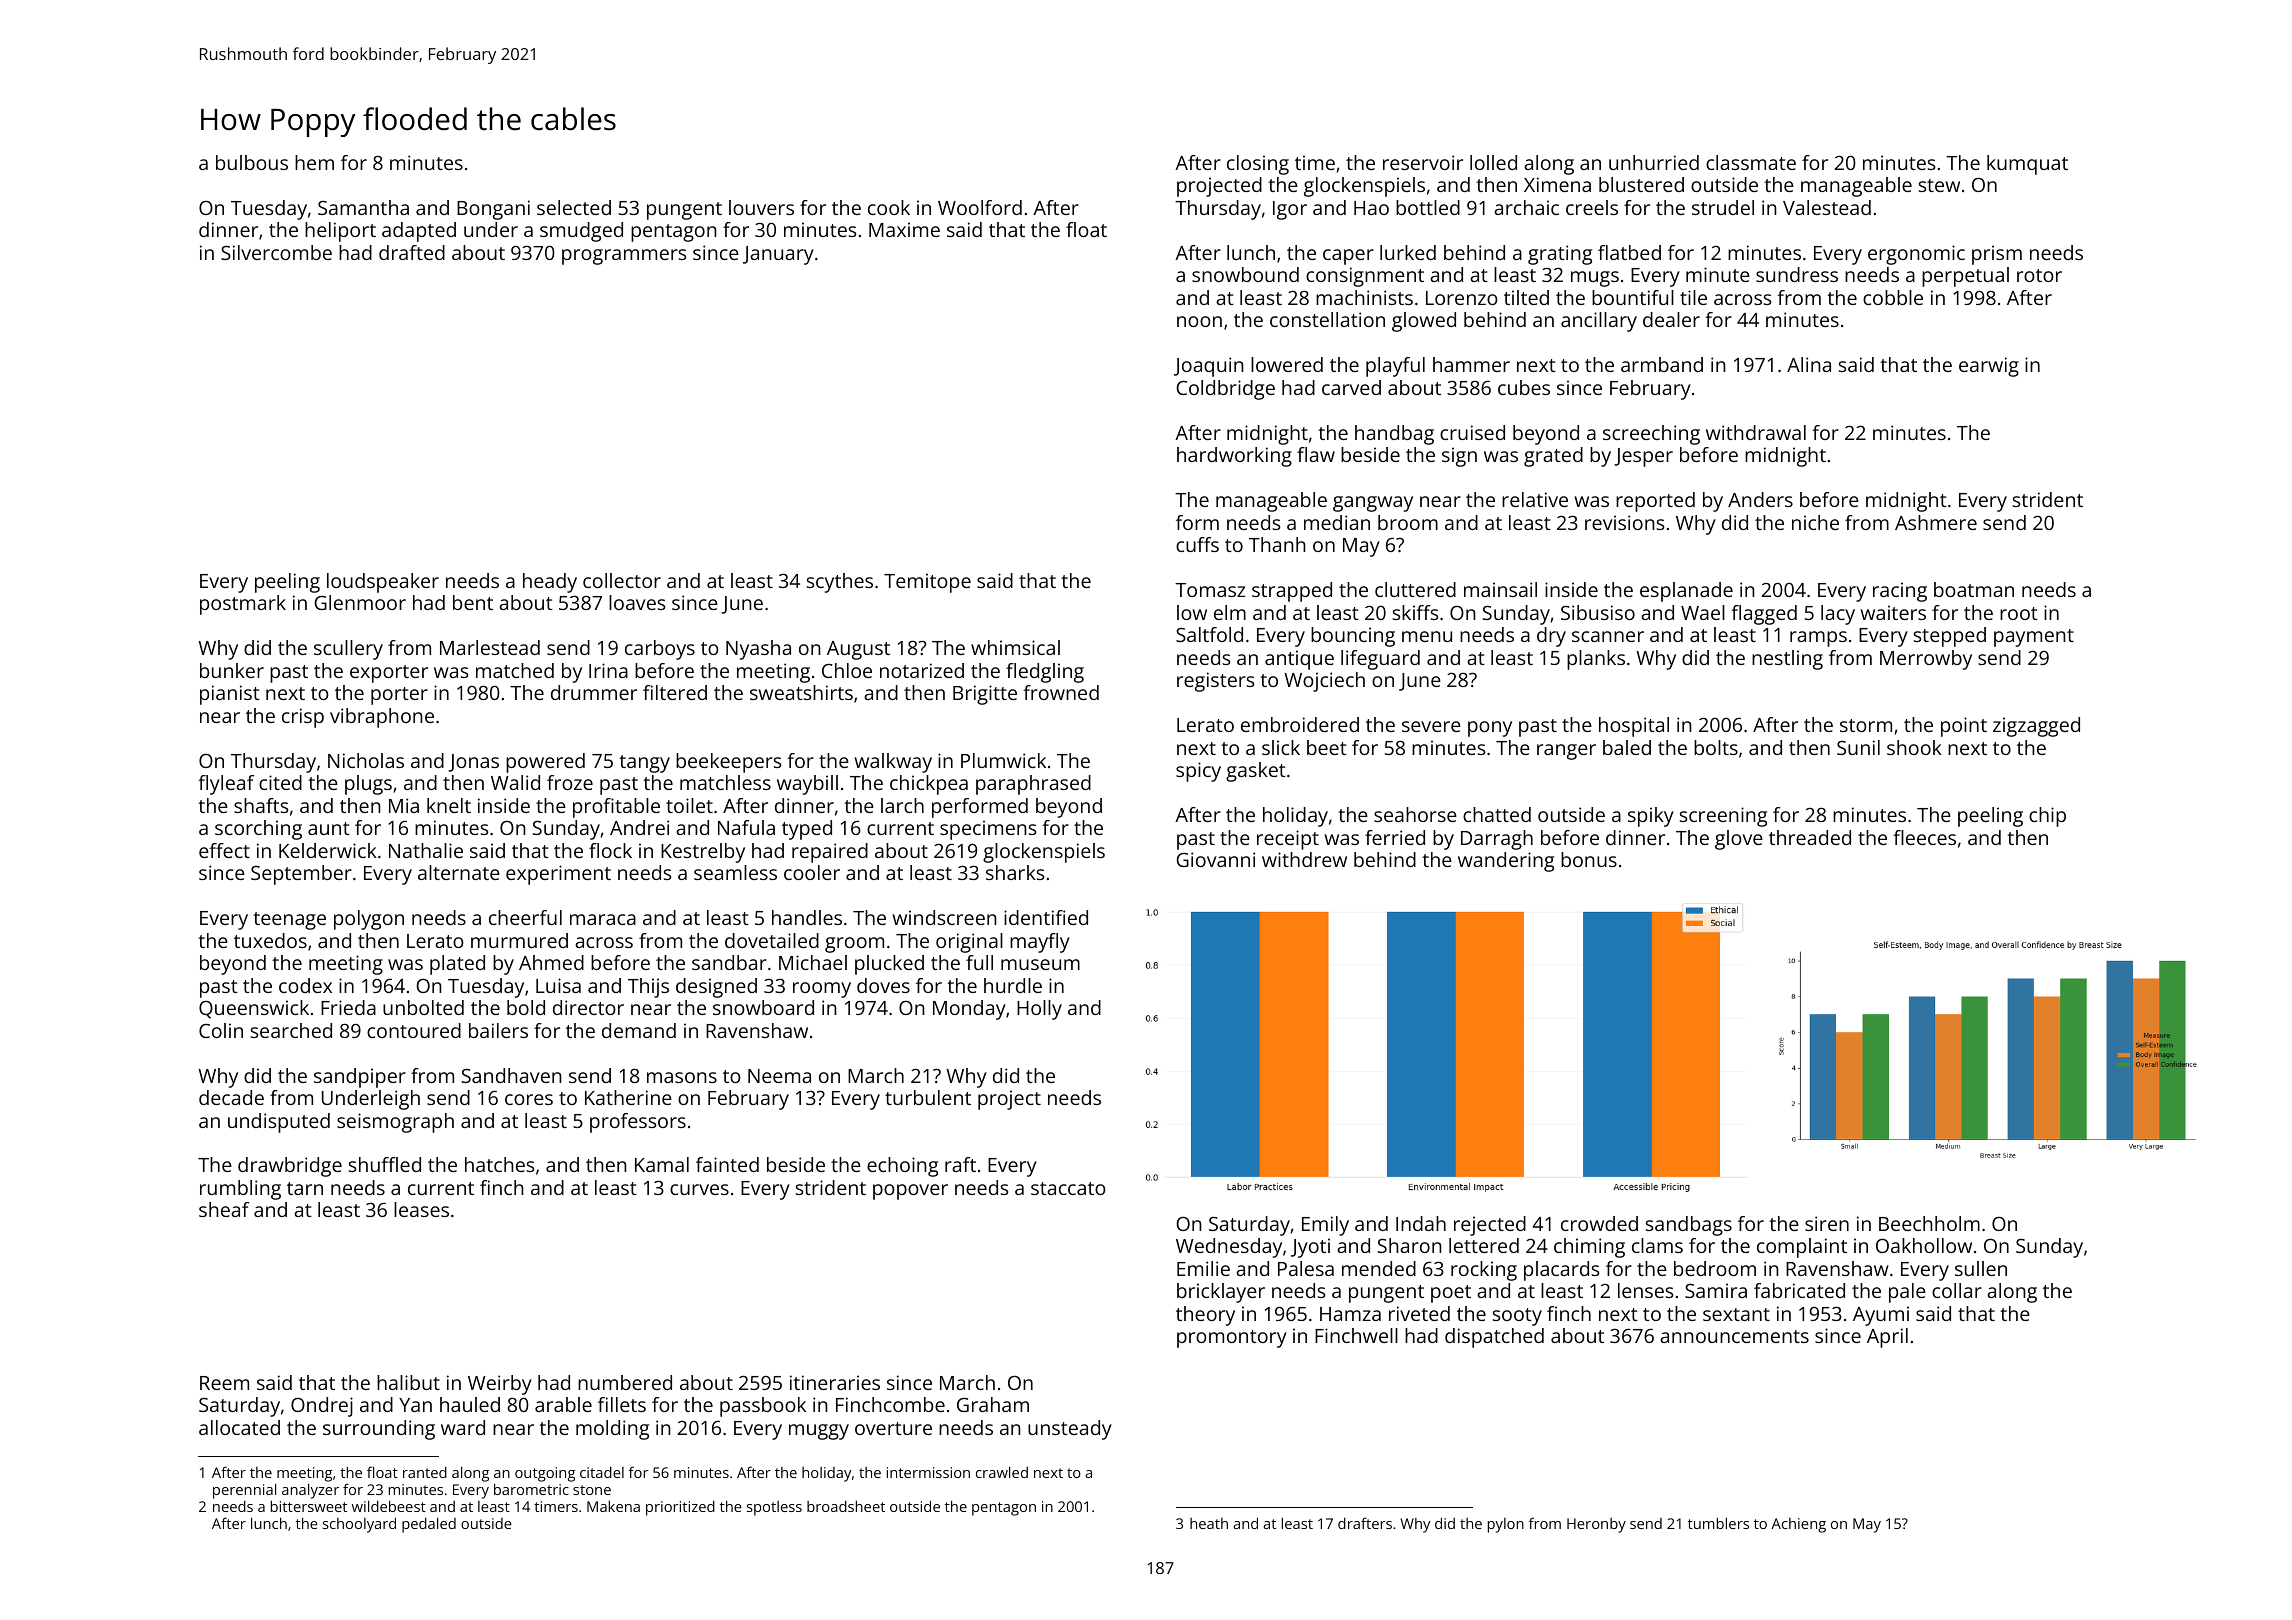 This screenshot has height=1620, width=2292. Describe the element at coordinates (359, 1525) in the screenshot. I see `schoolyard` at that location.
